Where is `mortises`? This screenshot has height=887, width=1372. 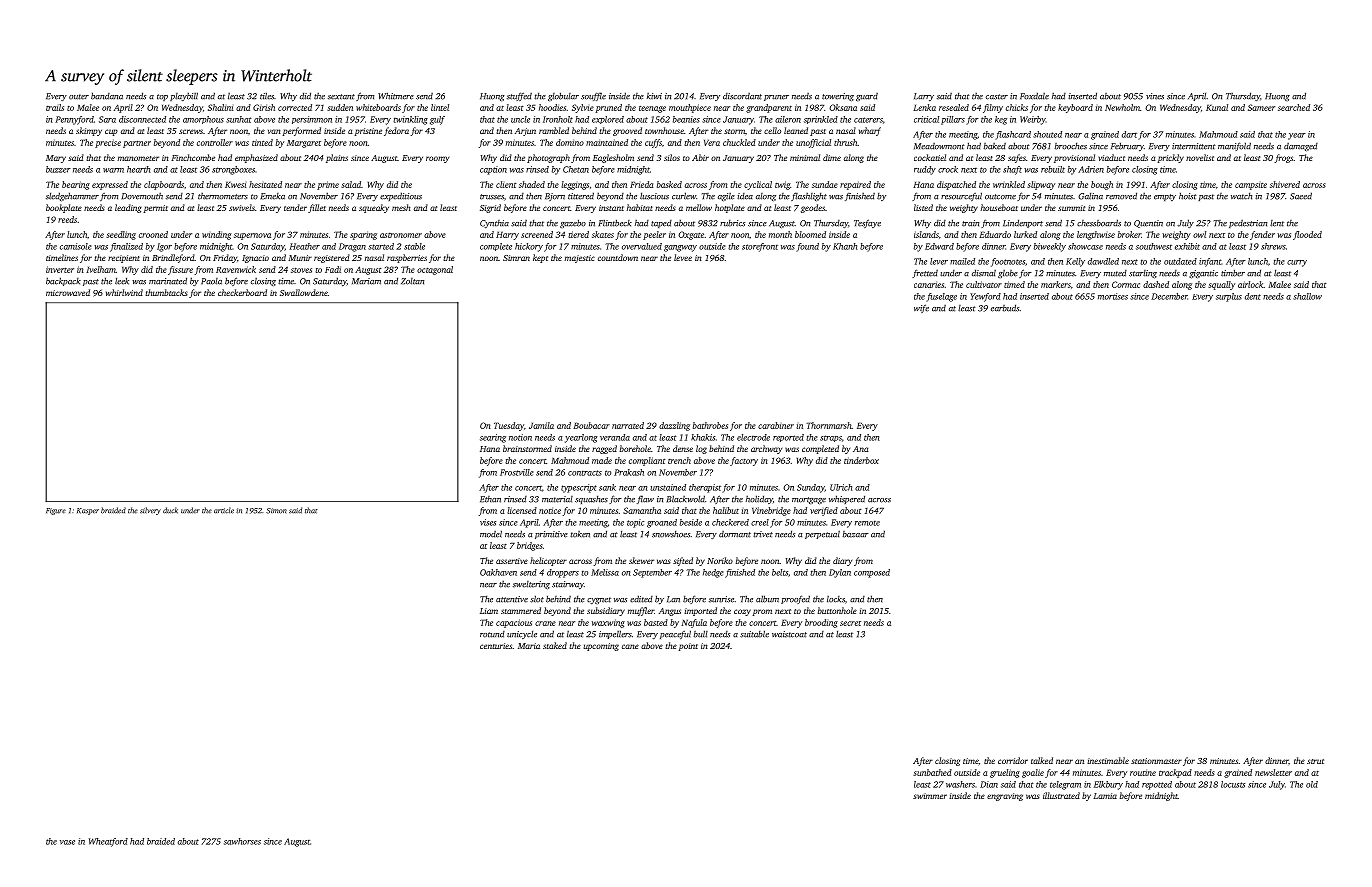
mortises is located at coordinates (1113, 296).
